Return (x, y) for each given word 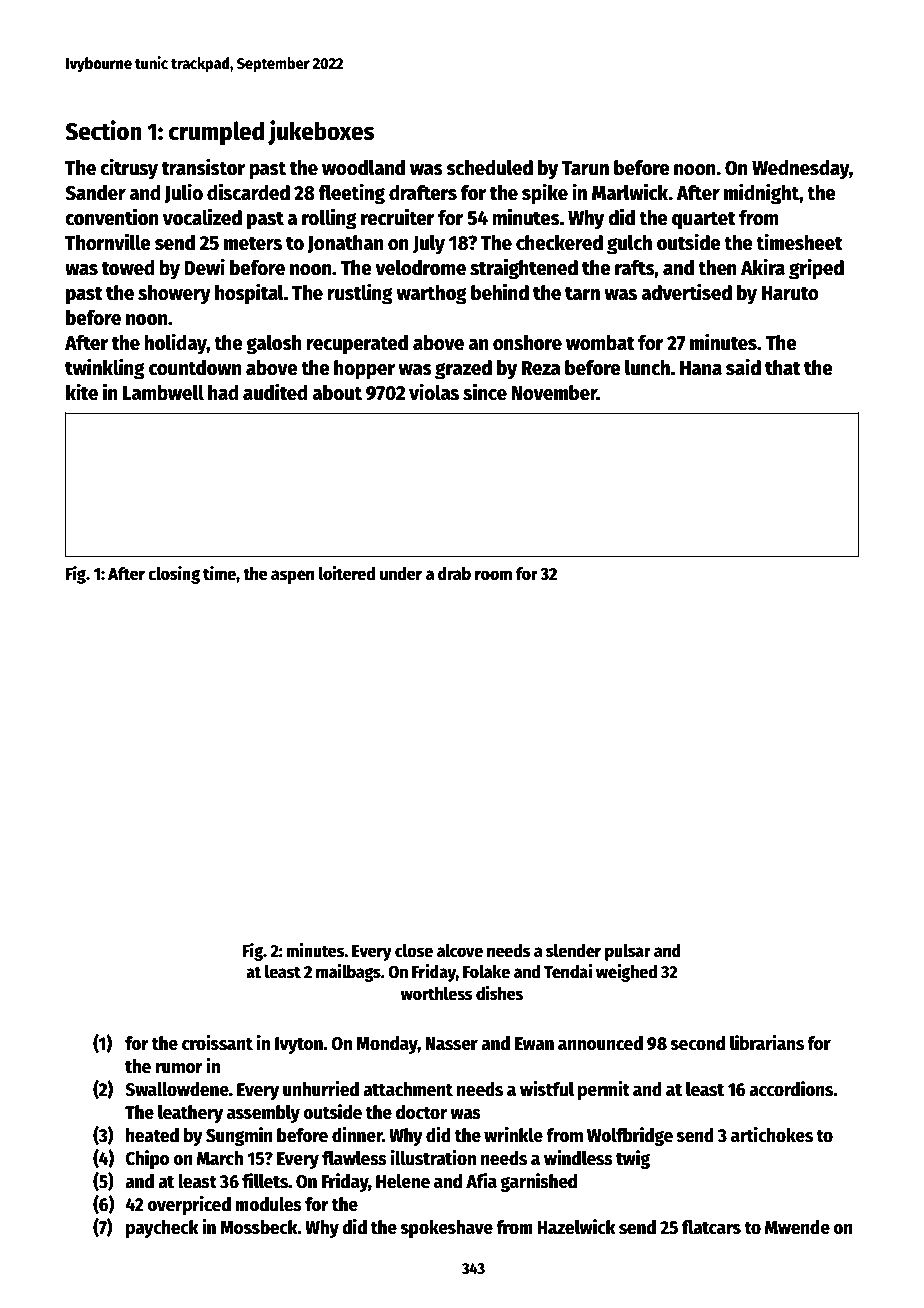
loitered (347, 573)
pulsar (628, 952)
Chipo (147, 1159)
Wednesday (801, 170)
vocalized (202, 217)
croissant (217, 1043)
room (493, 575)
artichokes (772, 1135)
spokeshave (447, 1229)
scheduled (489, 167)
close (414, 951)
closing (174, 575)
